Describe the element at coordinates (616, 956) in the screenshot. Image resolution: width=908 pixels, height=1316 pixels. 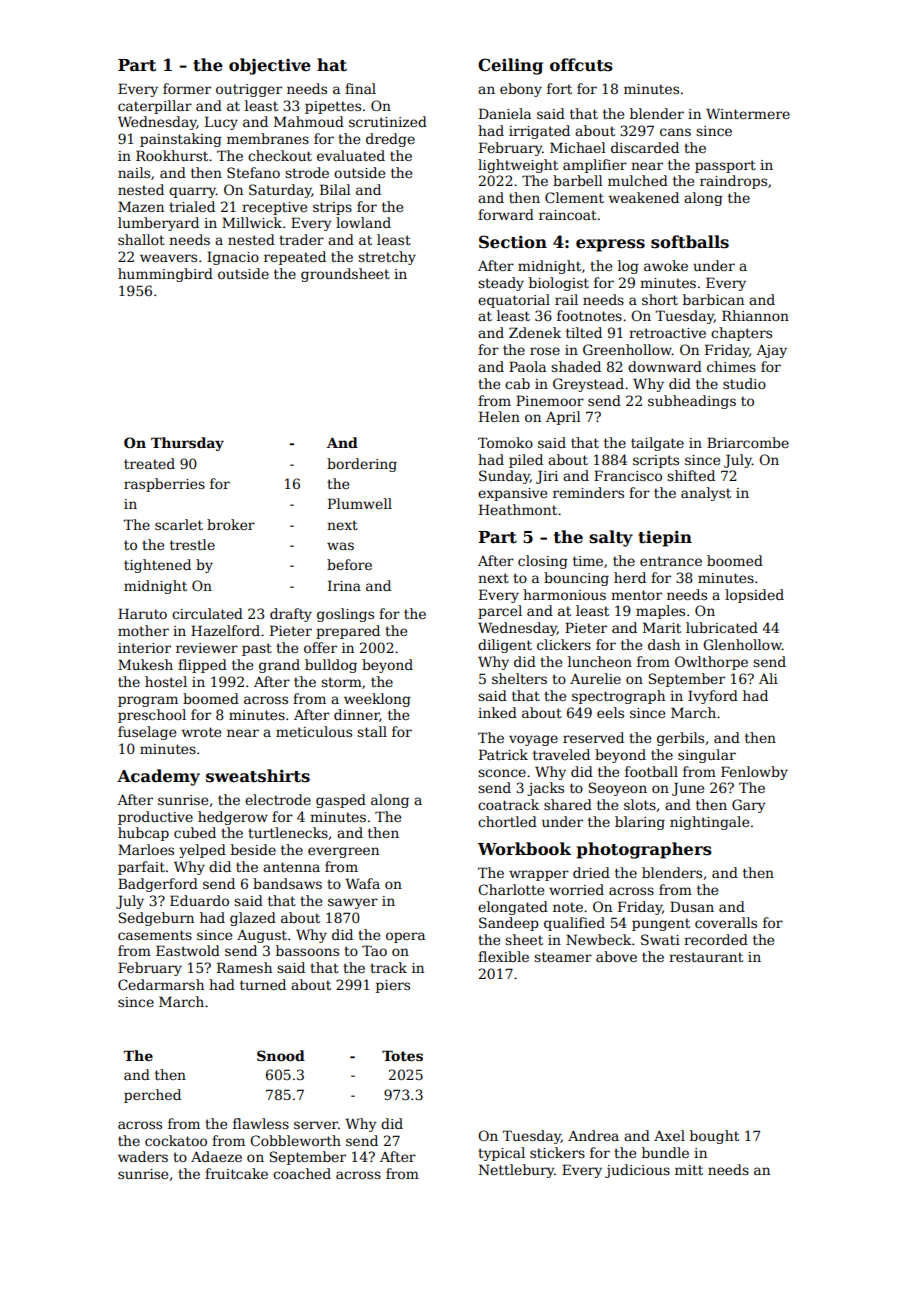
I see `above` at that location.
